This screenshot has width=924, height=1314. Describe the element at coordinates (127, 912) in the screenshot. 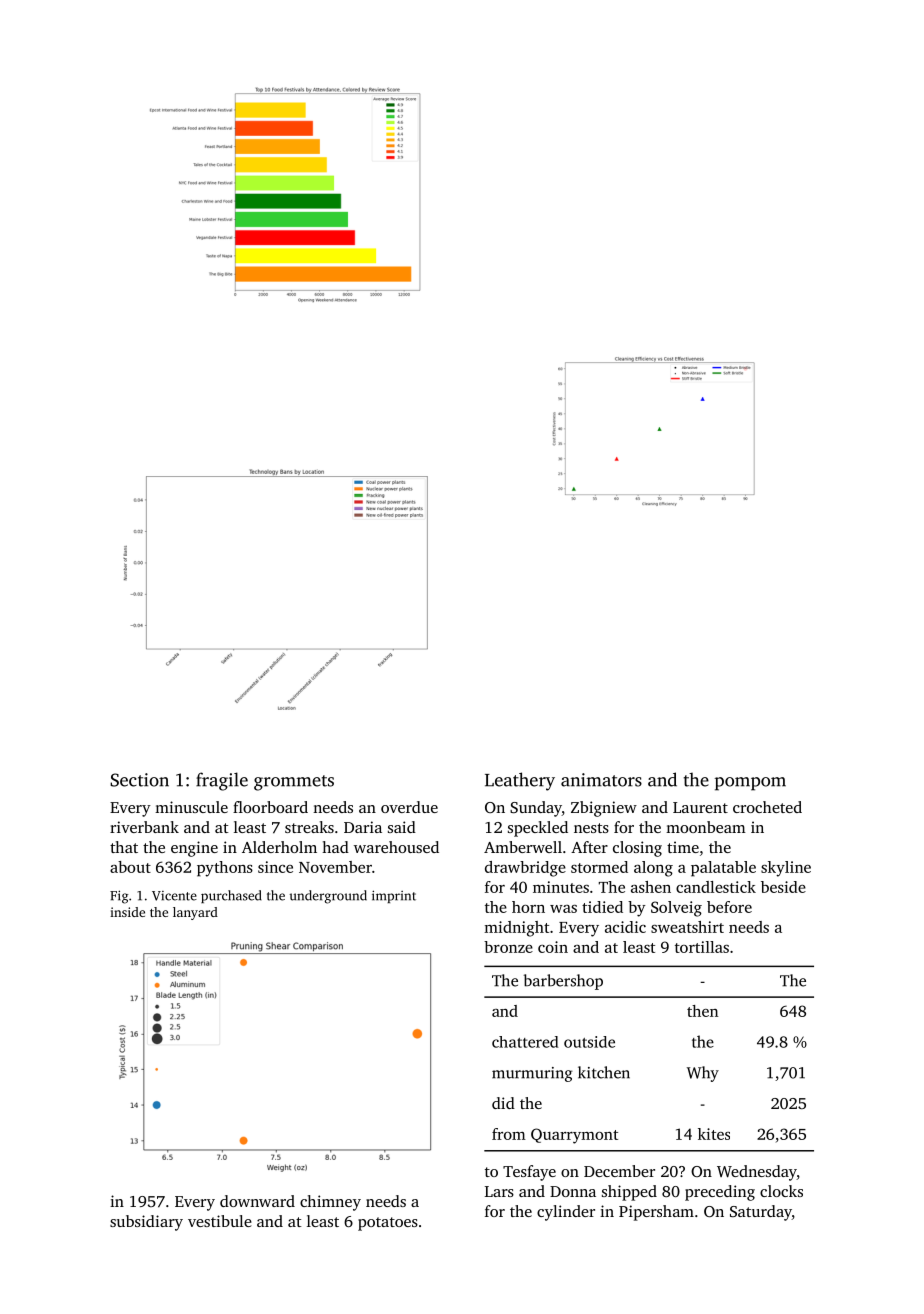

I see `inside` at that location.
